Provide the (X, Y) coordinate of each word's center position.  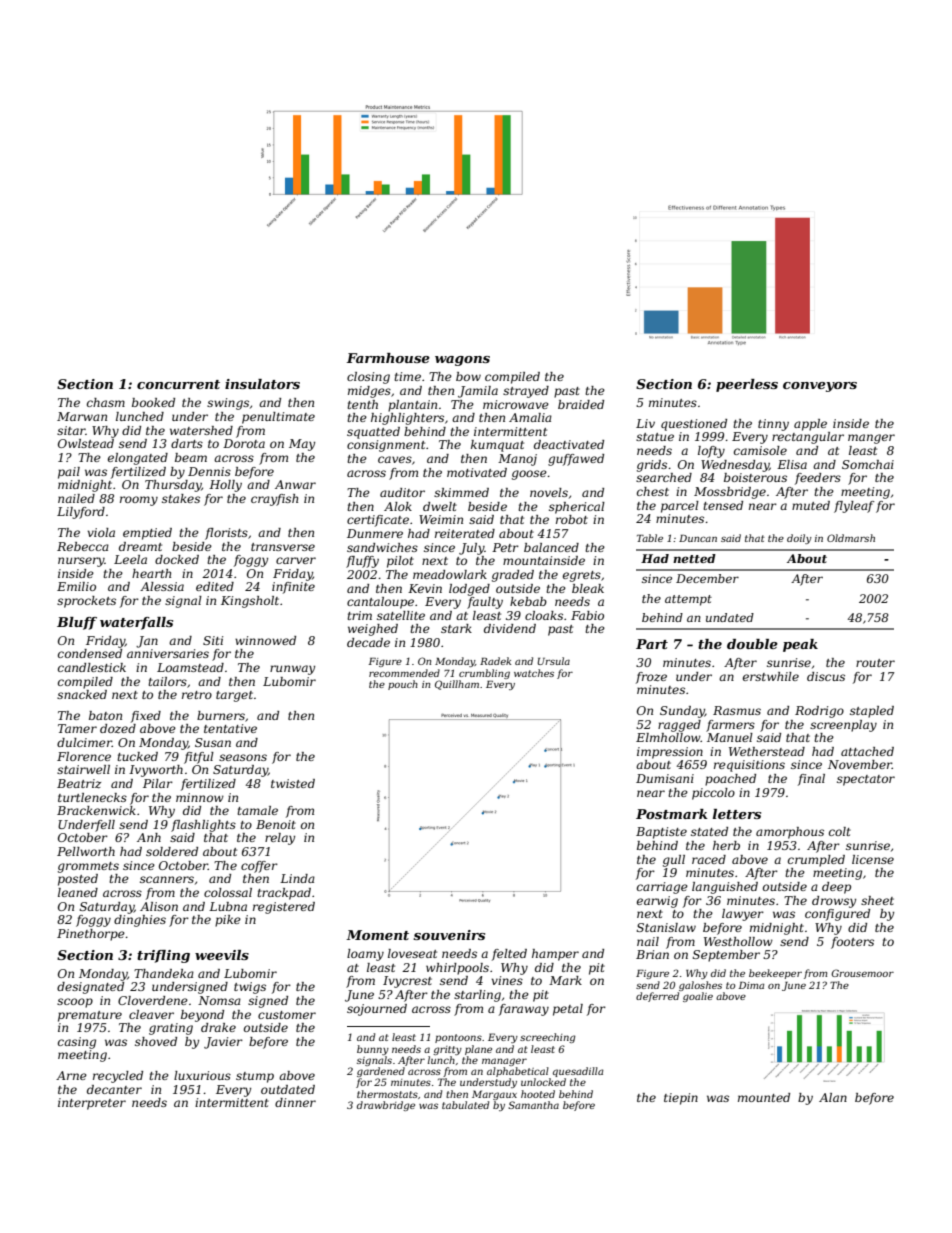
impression (670, 753)
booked (153, 402)
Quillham (457, 685)
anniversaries (168, 653)
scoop (75, 1003)
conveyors (820, 387)
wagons (462, 361)
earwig (657, 902)
